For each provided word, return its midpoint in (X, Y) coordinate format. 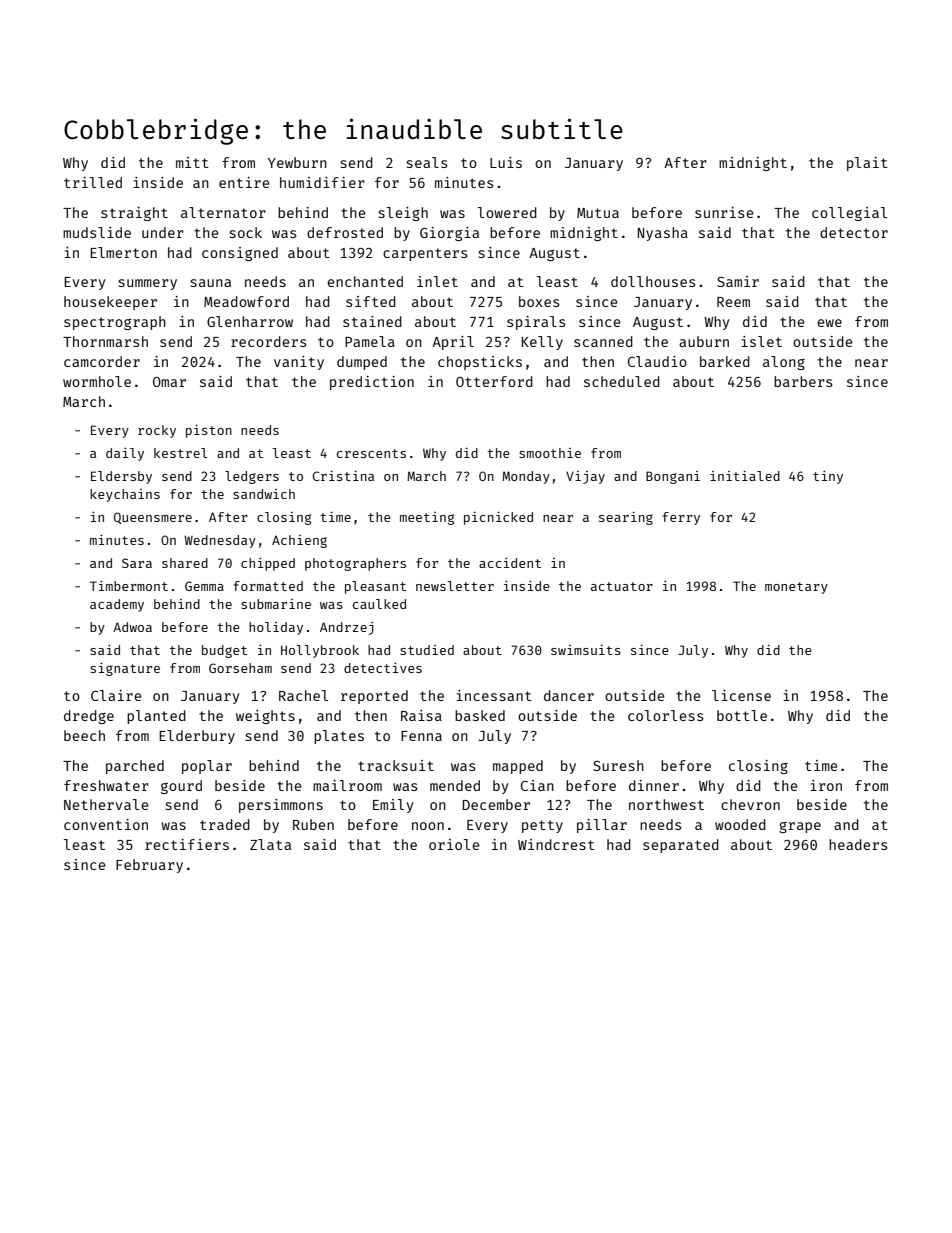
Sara (137, 563)
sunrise (724, 212)
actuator (622, 586)
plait (867, 164)
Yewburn (297, 162)
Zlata (270, 844)
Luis (506, 162)
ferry (681, 518)
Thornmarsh (105, 341)
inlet (437, 281)
